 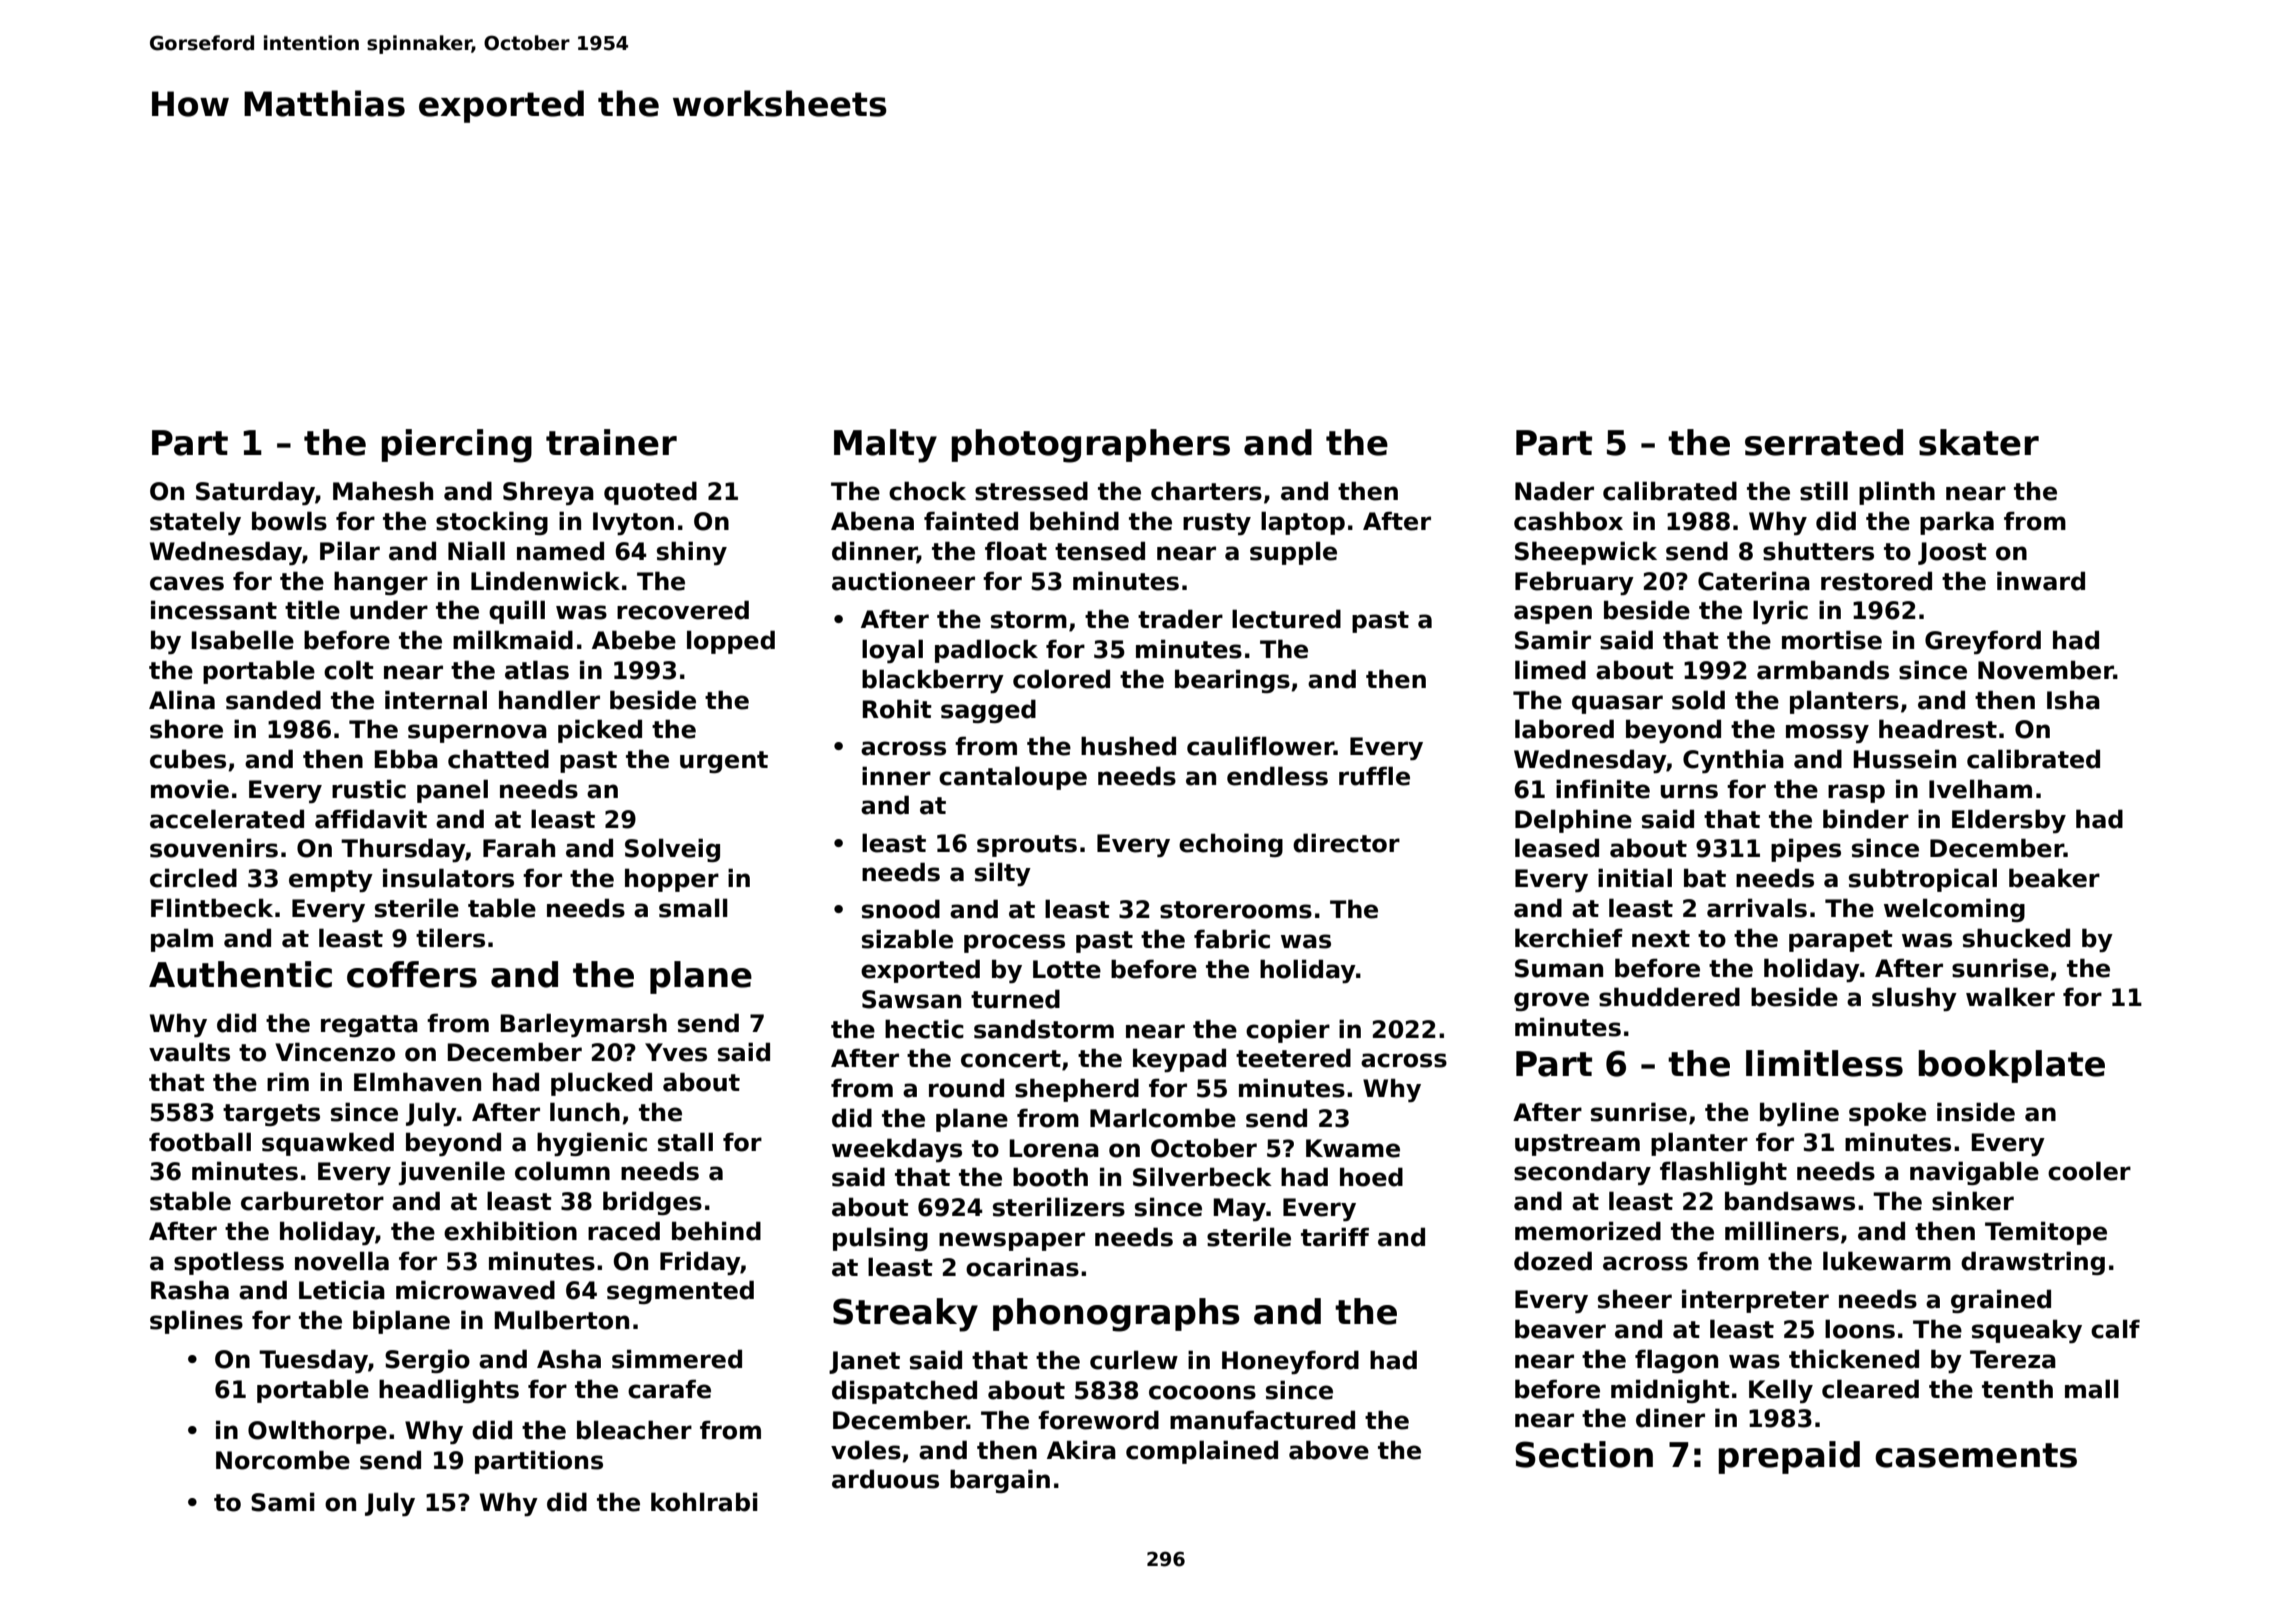 I want to click on serrated, so click(x=1824, y=442).
